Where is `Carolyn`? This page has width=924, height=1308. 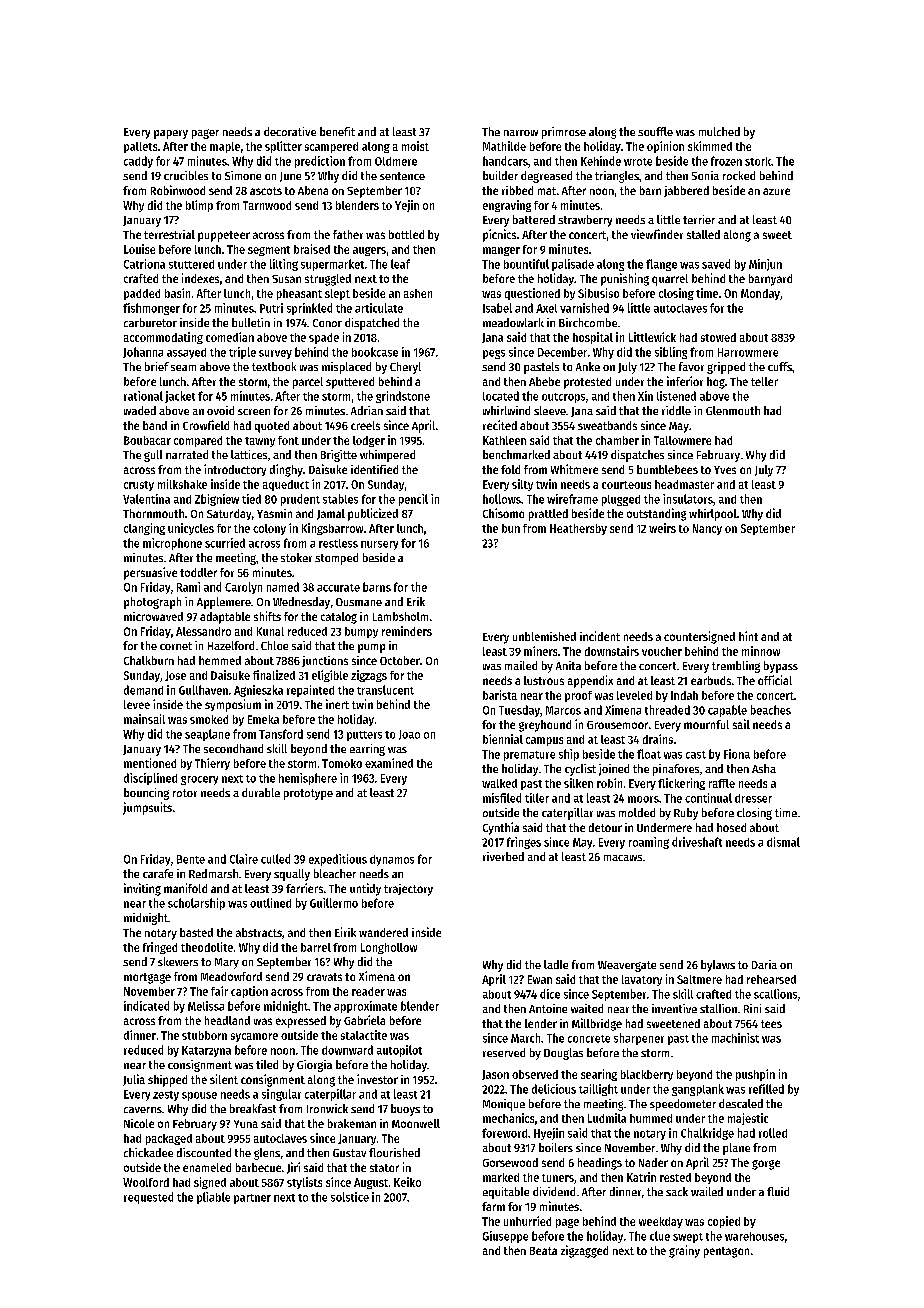
Carolyn is located at coordinates (243, 588).
